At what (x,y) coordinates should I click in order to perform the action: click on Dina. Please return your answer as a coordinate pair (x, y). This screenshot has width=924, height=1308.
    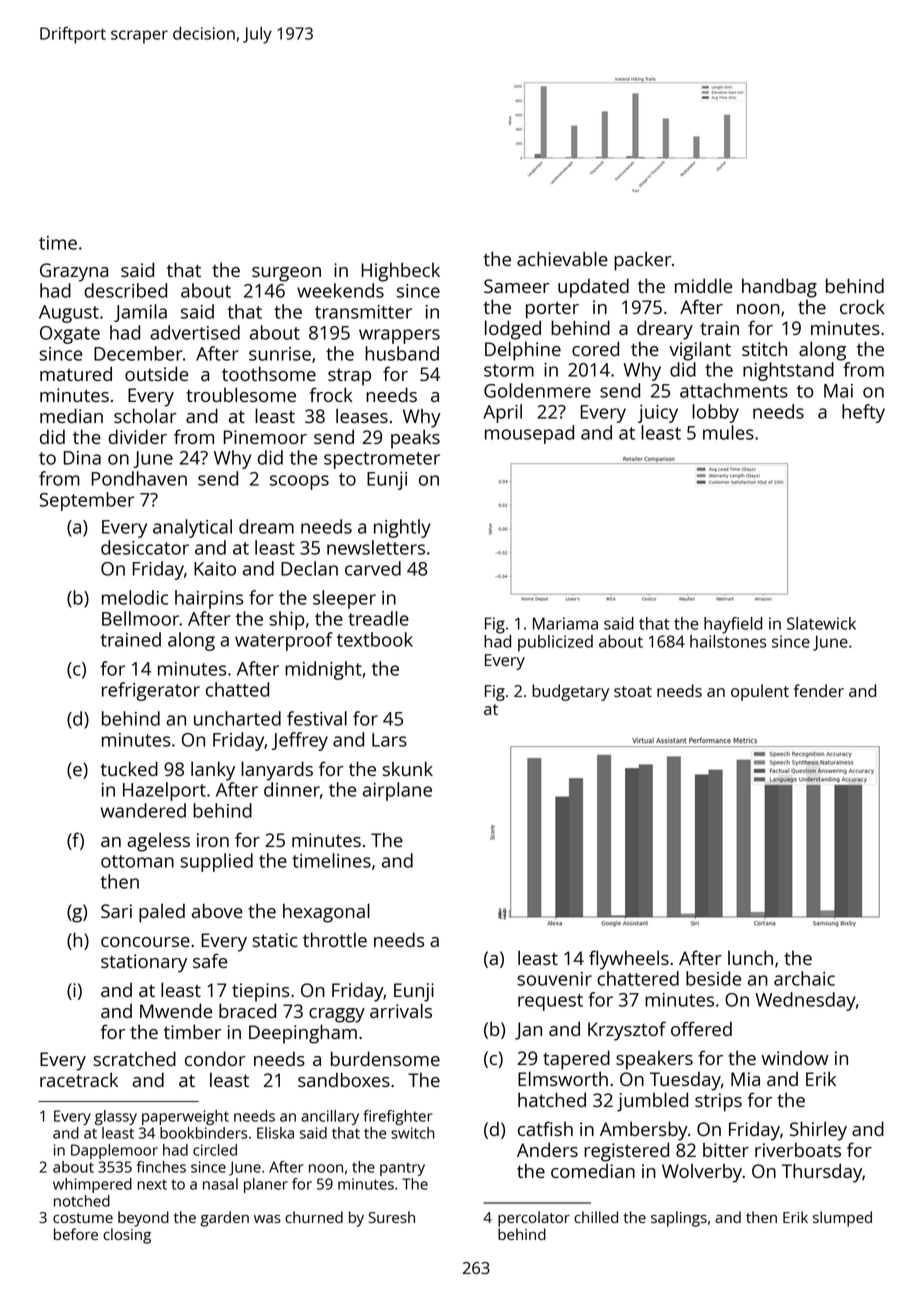
    Looking at the image, I should click on (82, 458).
